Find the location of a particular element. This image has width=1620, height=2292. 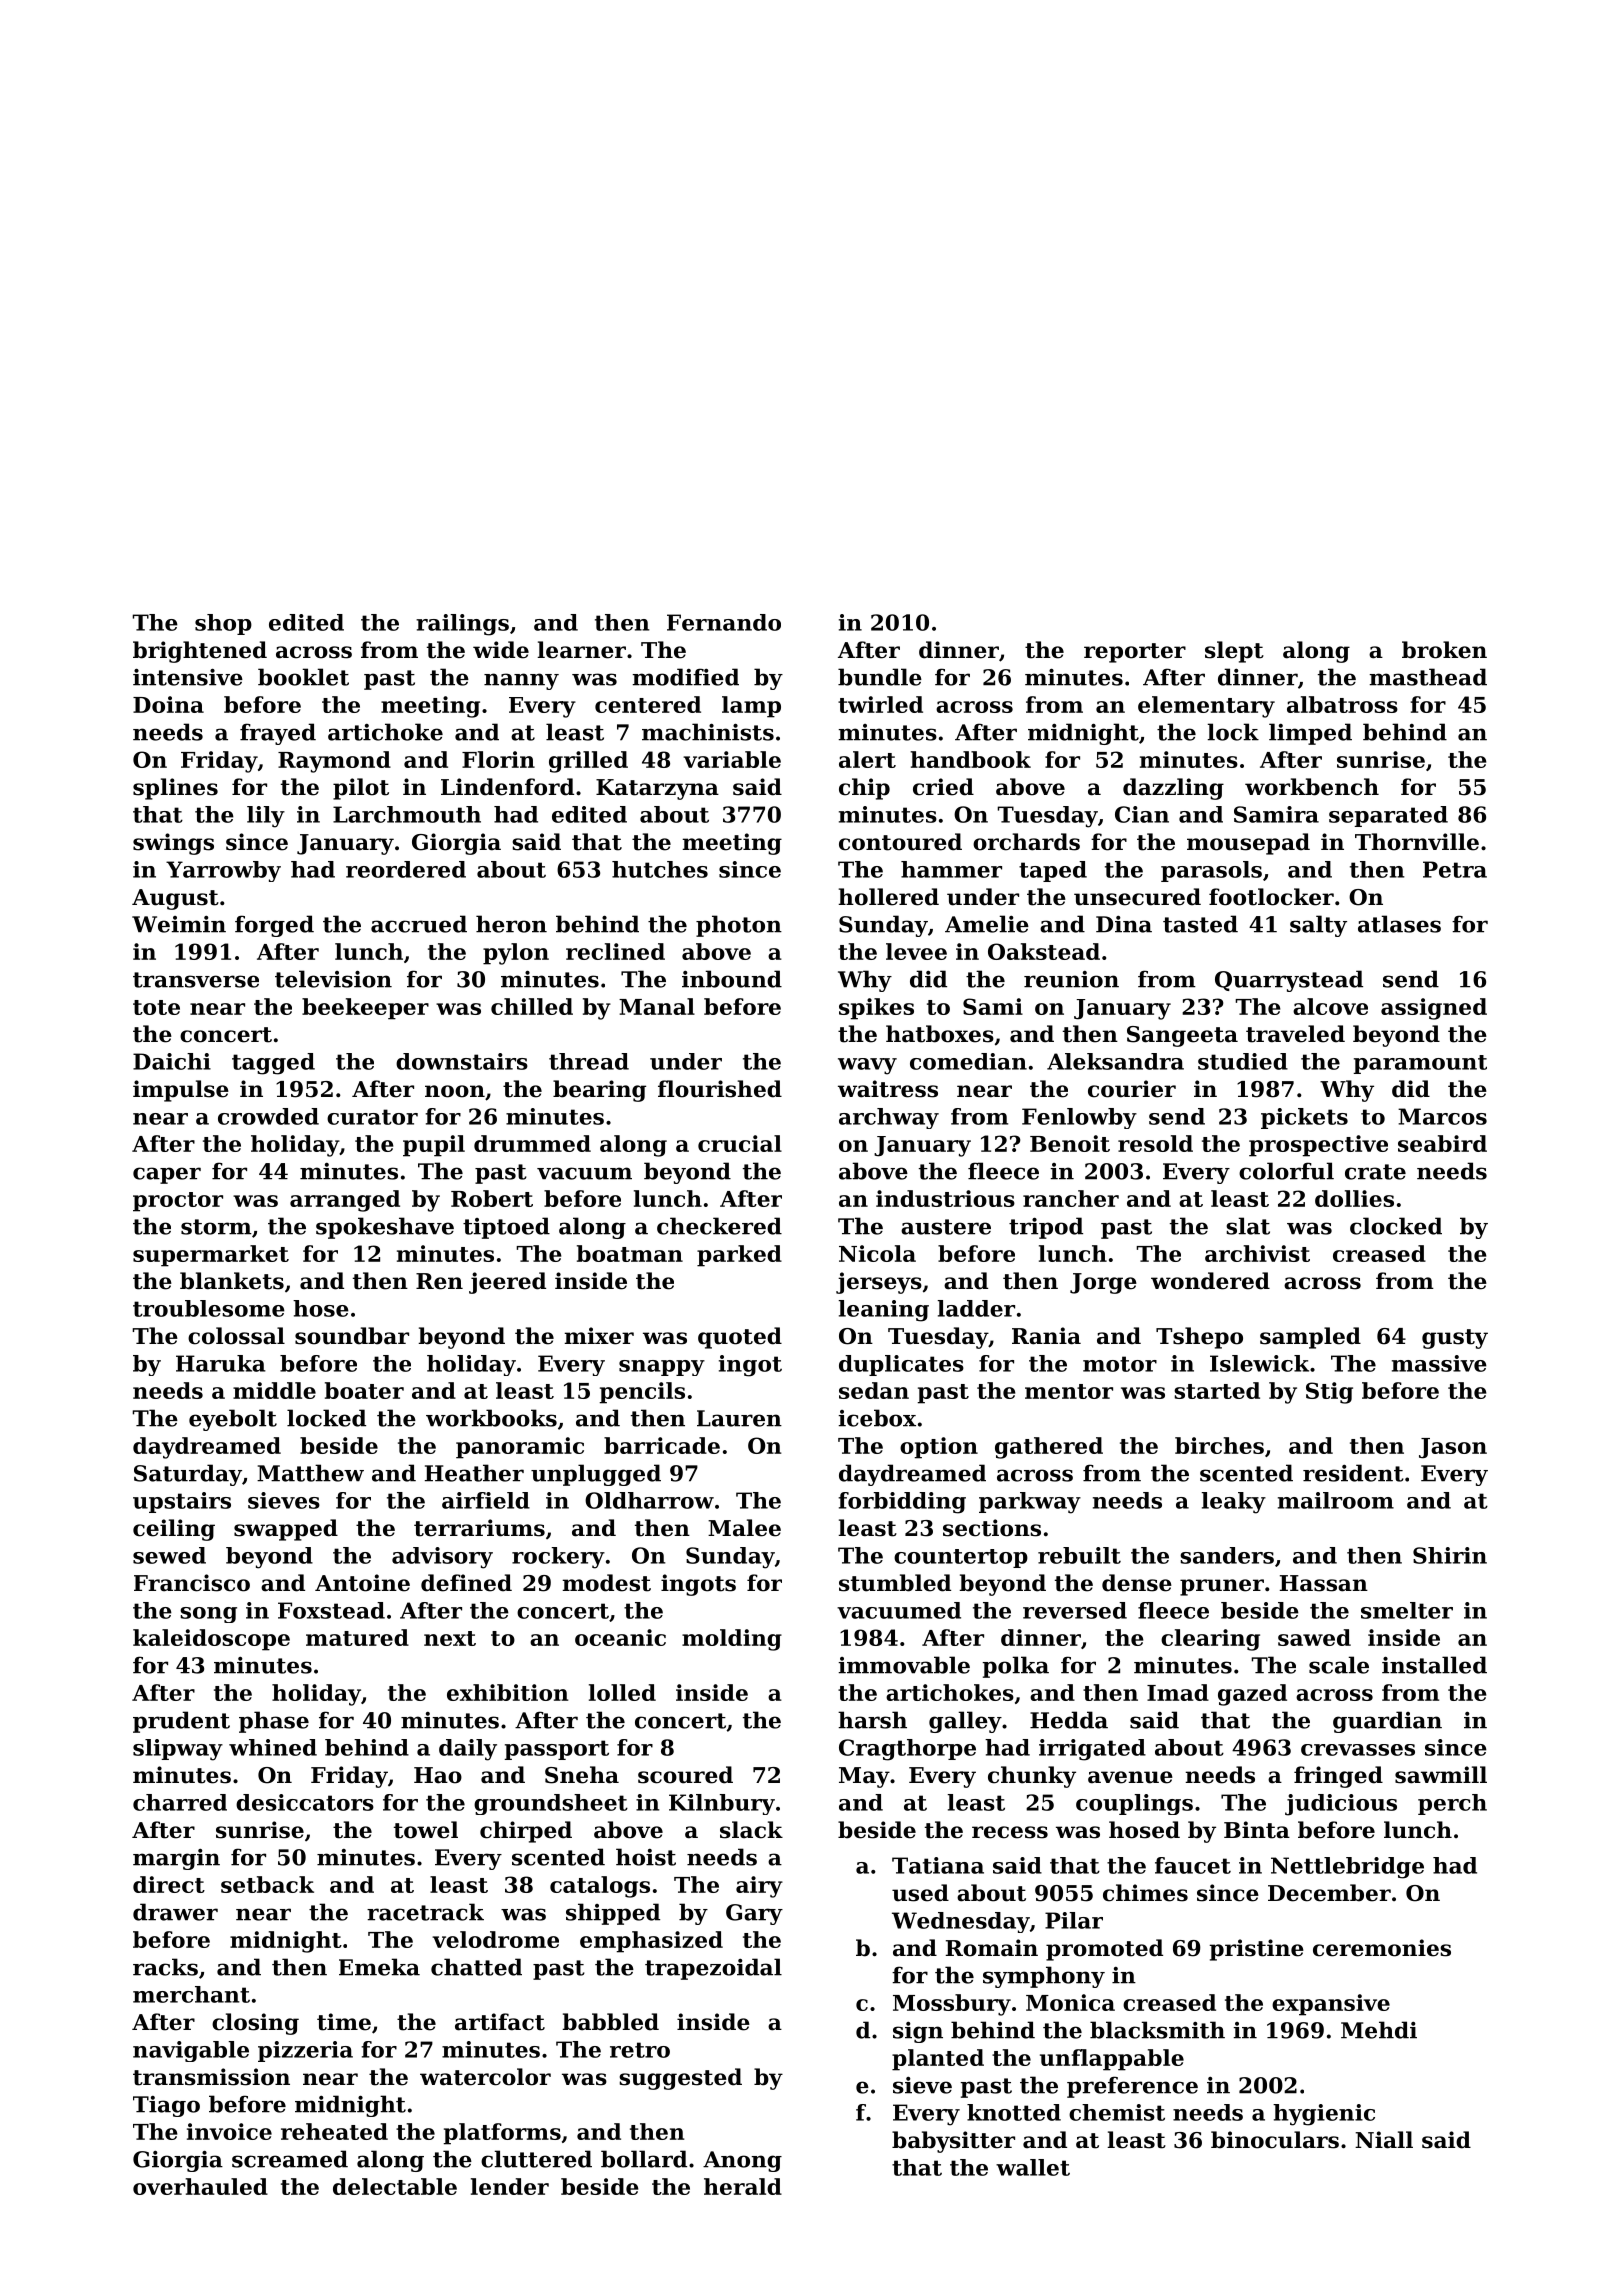

lamp is located at coordinates (751, 707).
